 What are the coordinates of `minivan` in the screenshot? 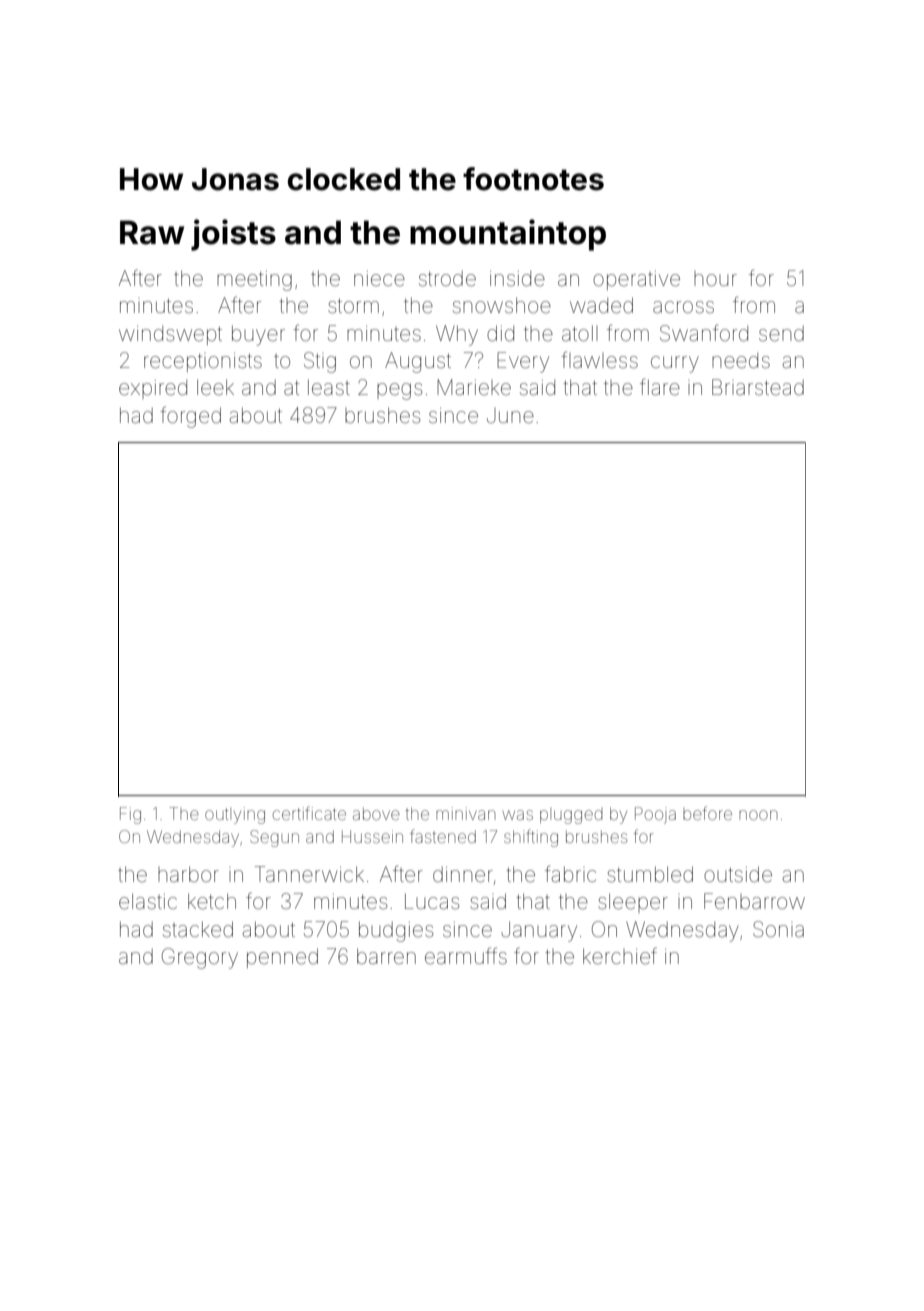 It's located at (465, 813).
